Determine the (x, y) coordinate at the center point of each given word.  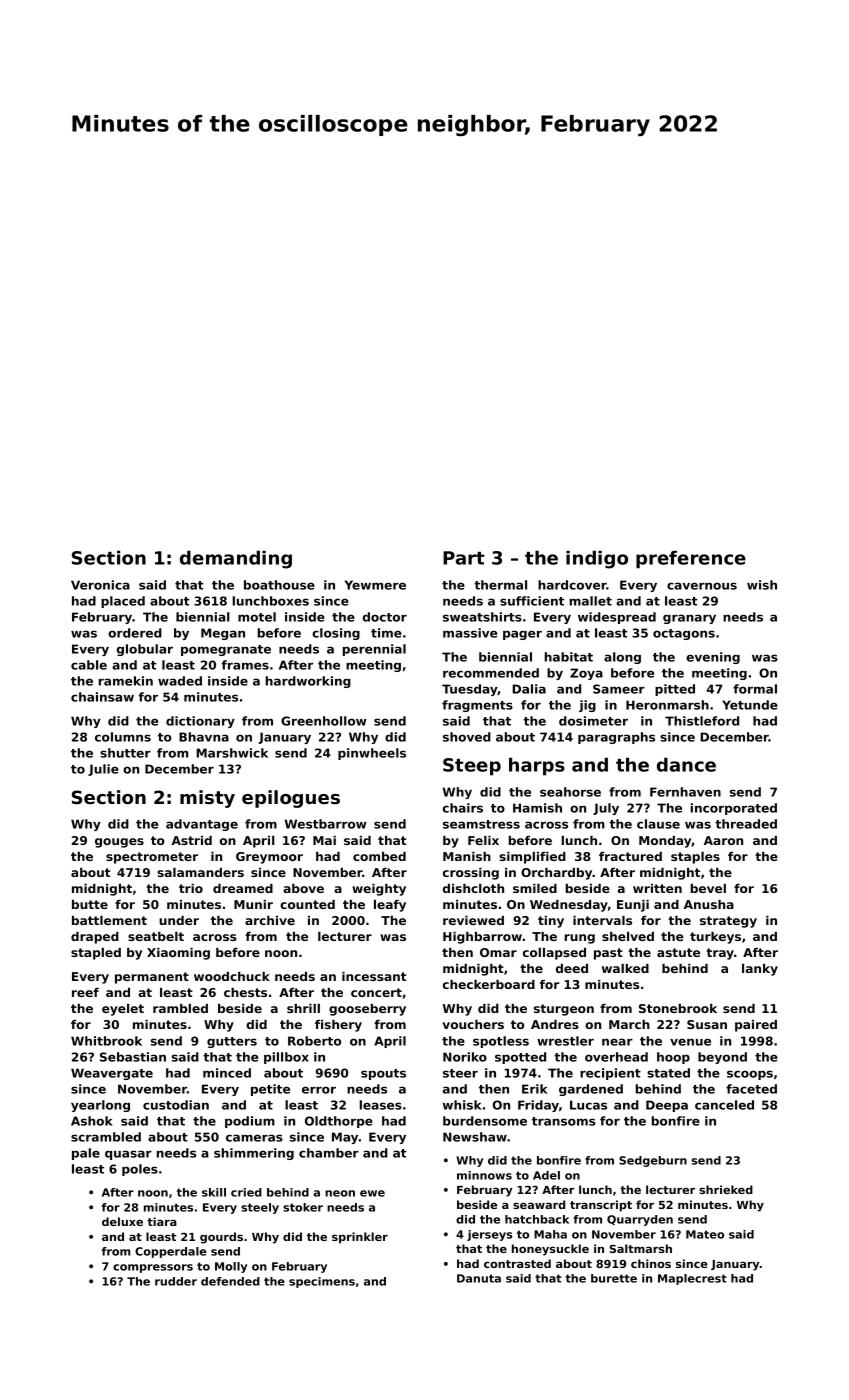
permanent (152, 978)
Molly (231, 1267)
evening (713, 658)
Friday (538, 1106)
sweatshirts (482, 617)
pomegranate (226, 650)
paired (756, 1026)
